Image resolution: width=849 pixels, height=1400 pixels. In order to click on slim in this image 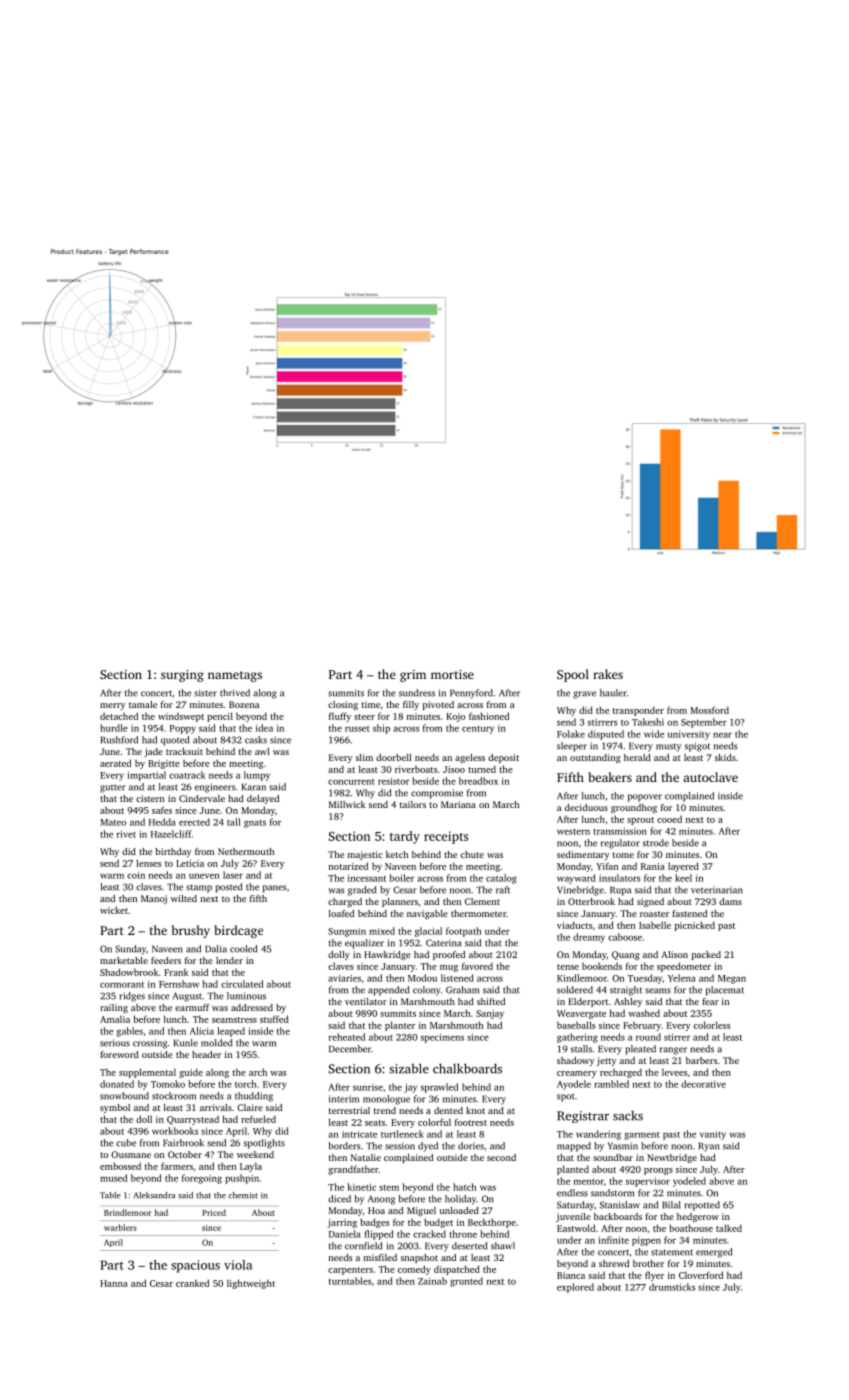, I will do `click(364, 757)`.
